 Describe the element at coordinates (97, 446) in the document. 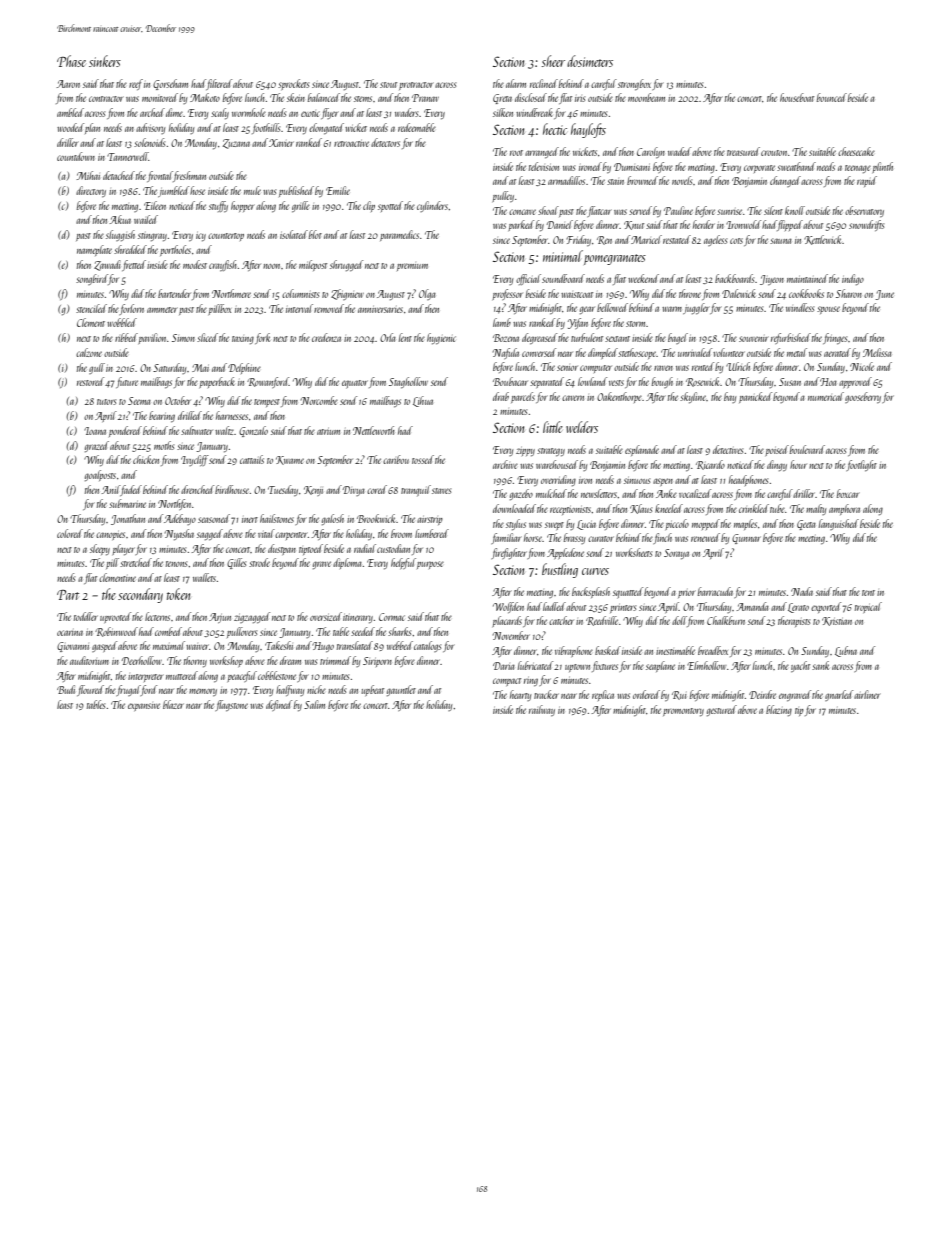

I see `grazed` at that location.
